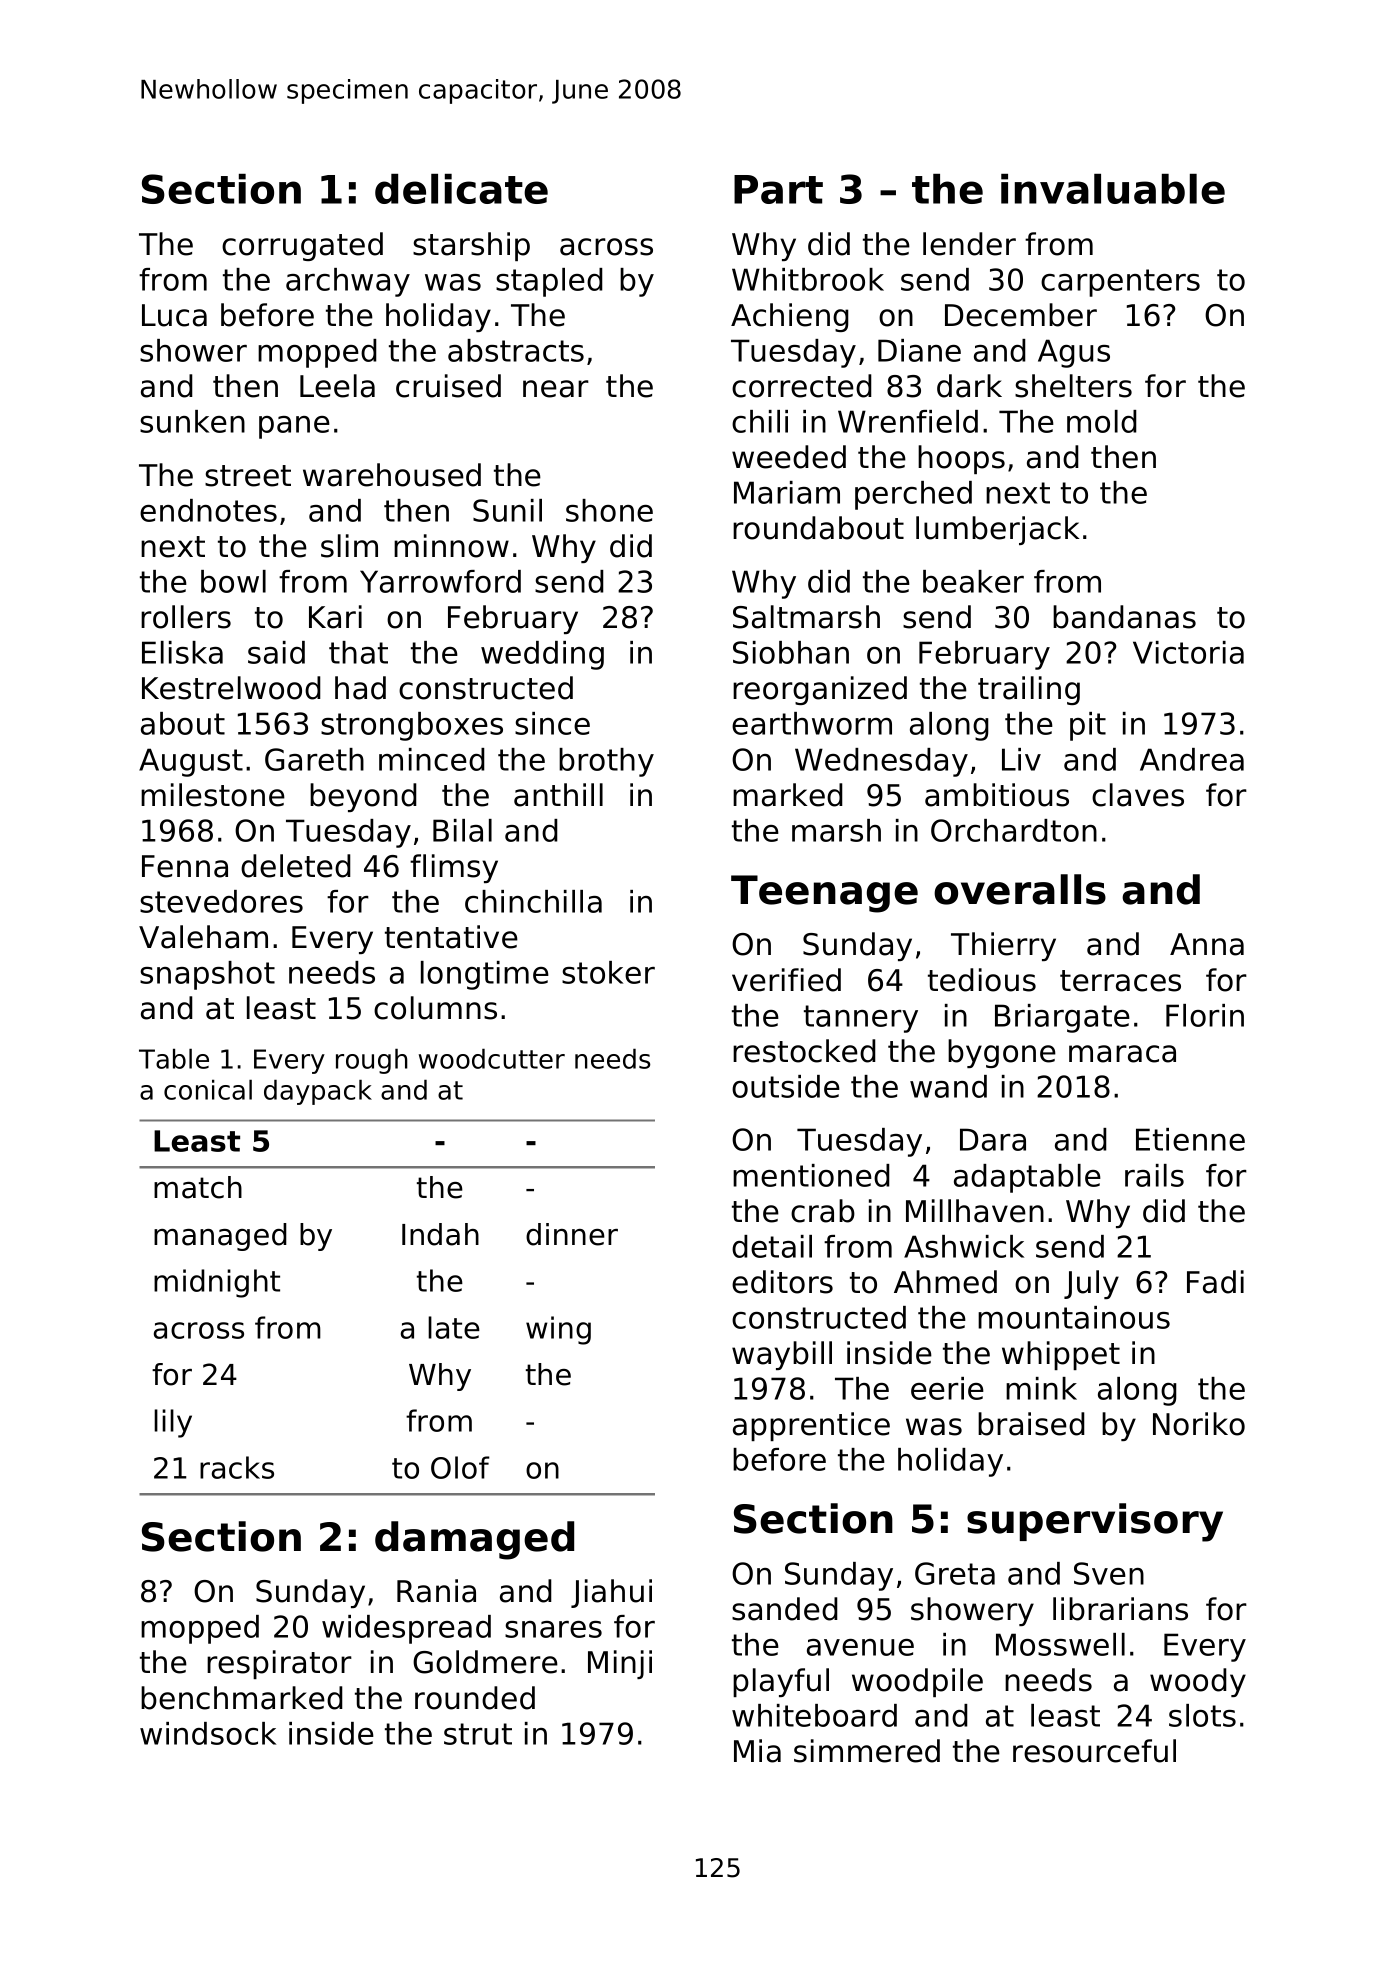  What do you see at coordinates (782, 1355) in the screenshot?
I see `waybill` at bounding box center [782, 1355].
